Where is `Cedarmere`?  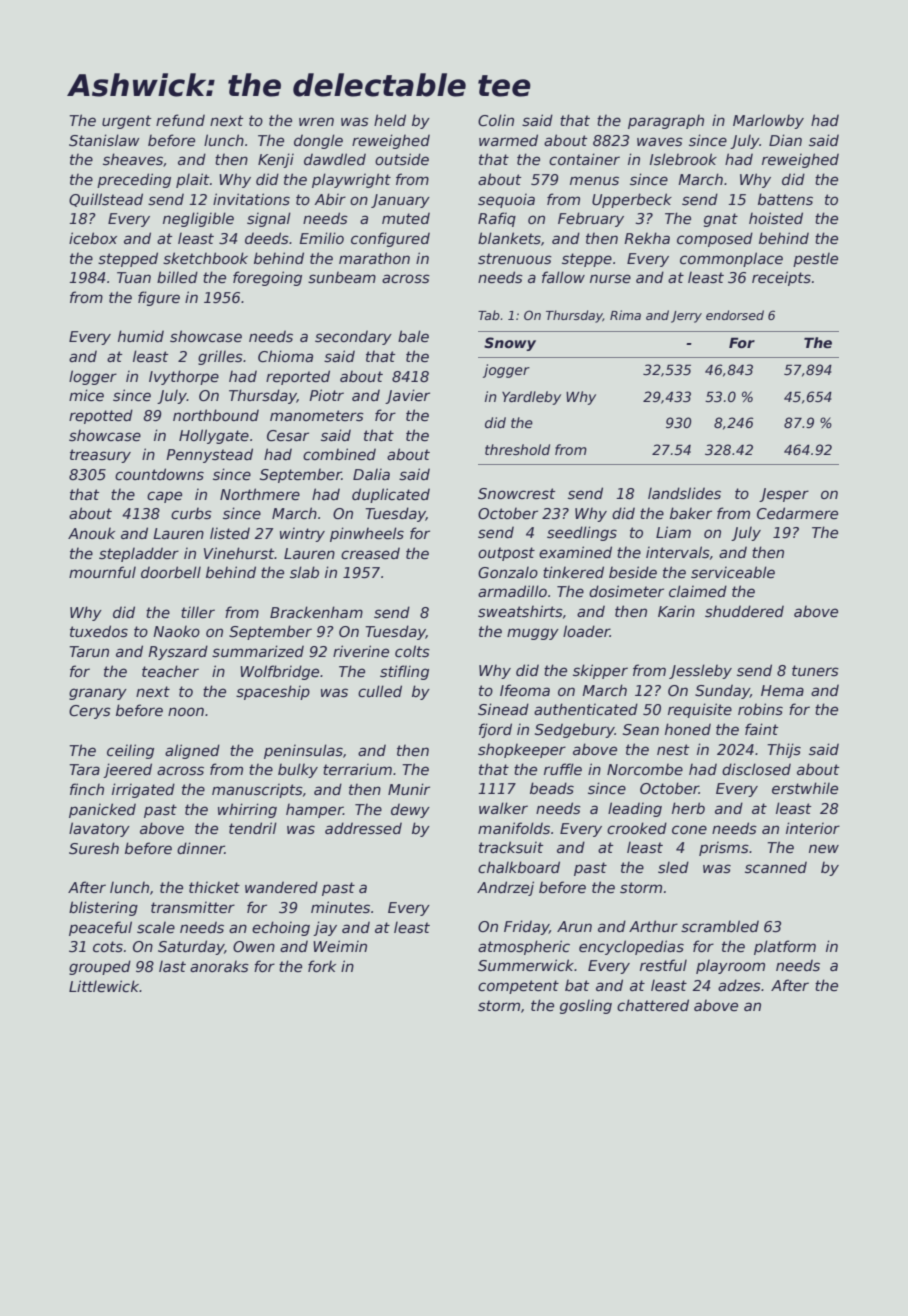
Cedarmere is located at coordinates (797, 513).
